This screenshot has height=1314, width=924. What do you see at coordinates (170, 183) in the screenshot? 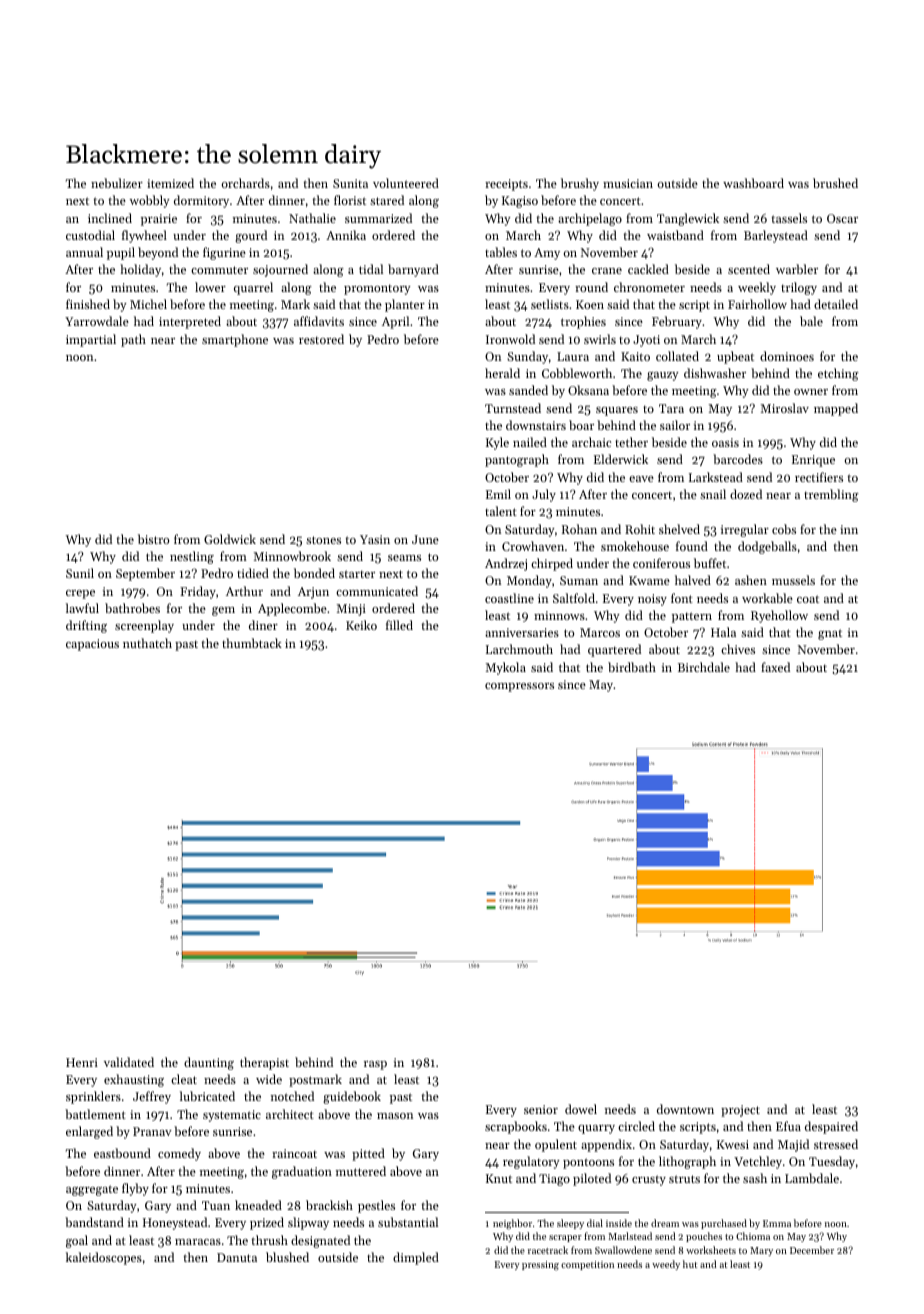
I see `itemized` at bounding box center [170, 183].
